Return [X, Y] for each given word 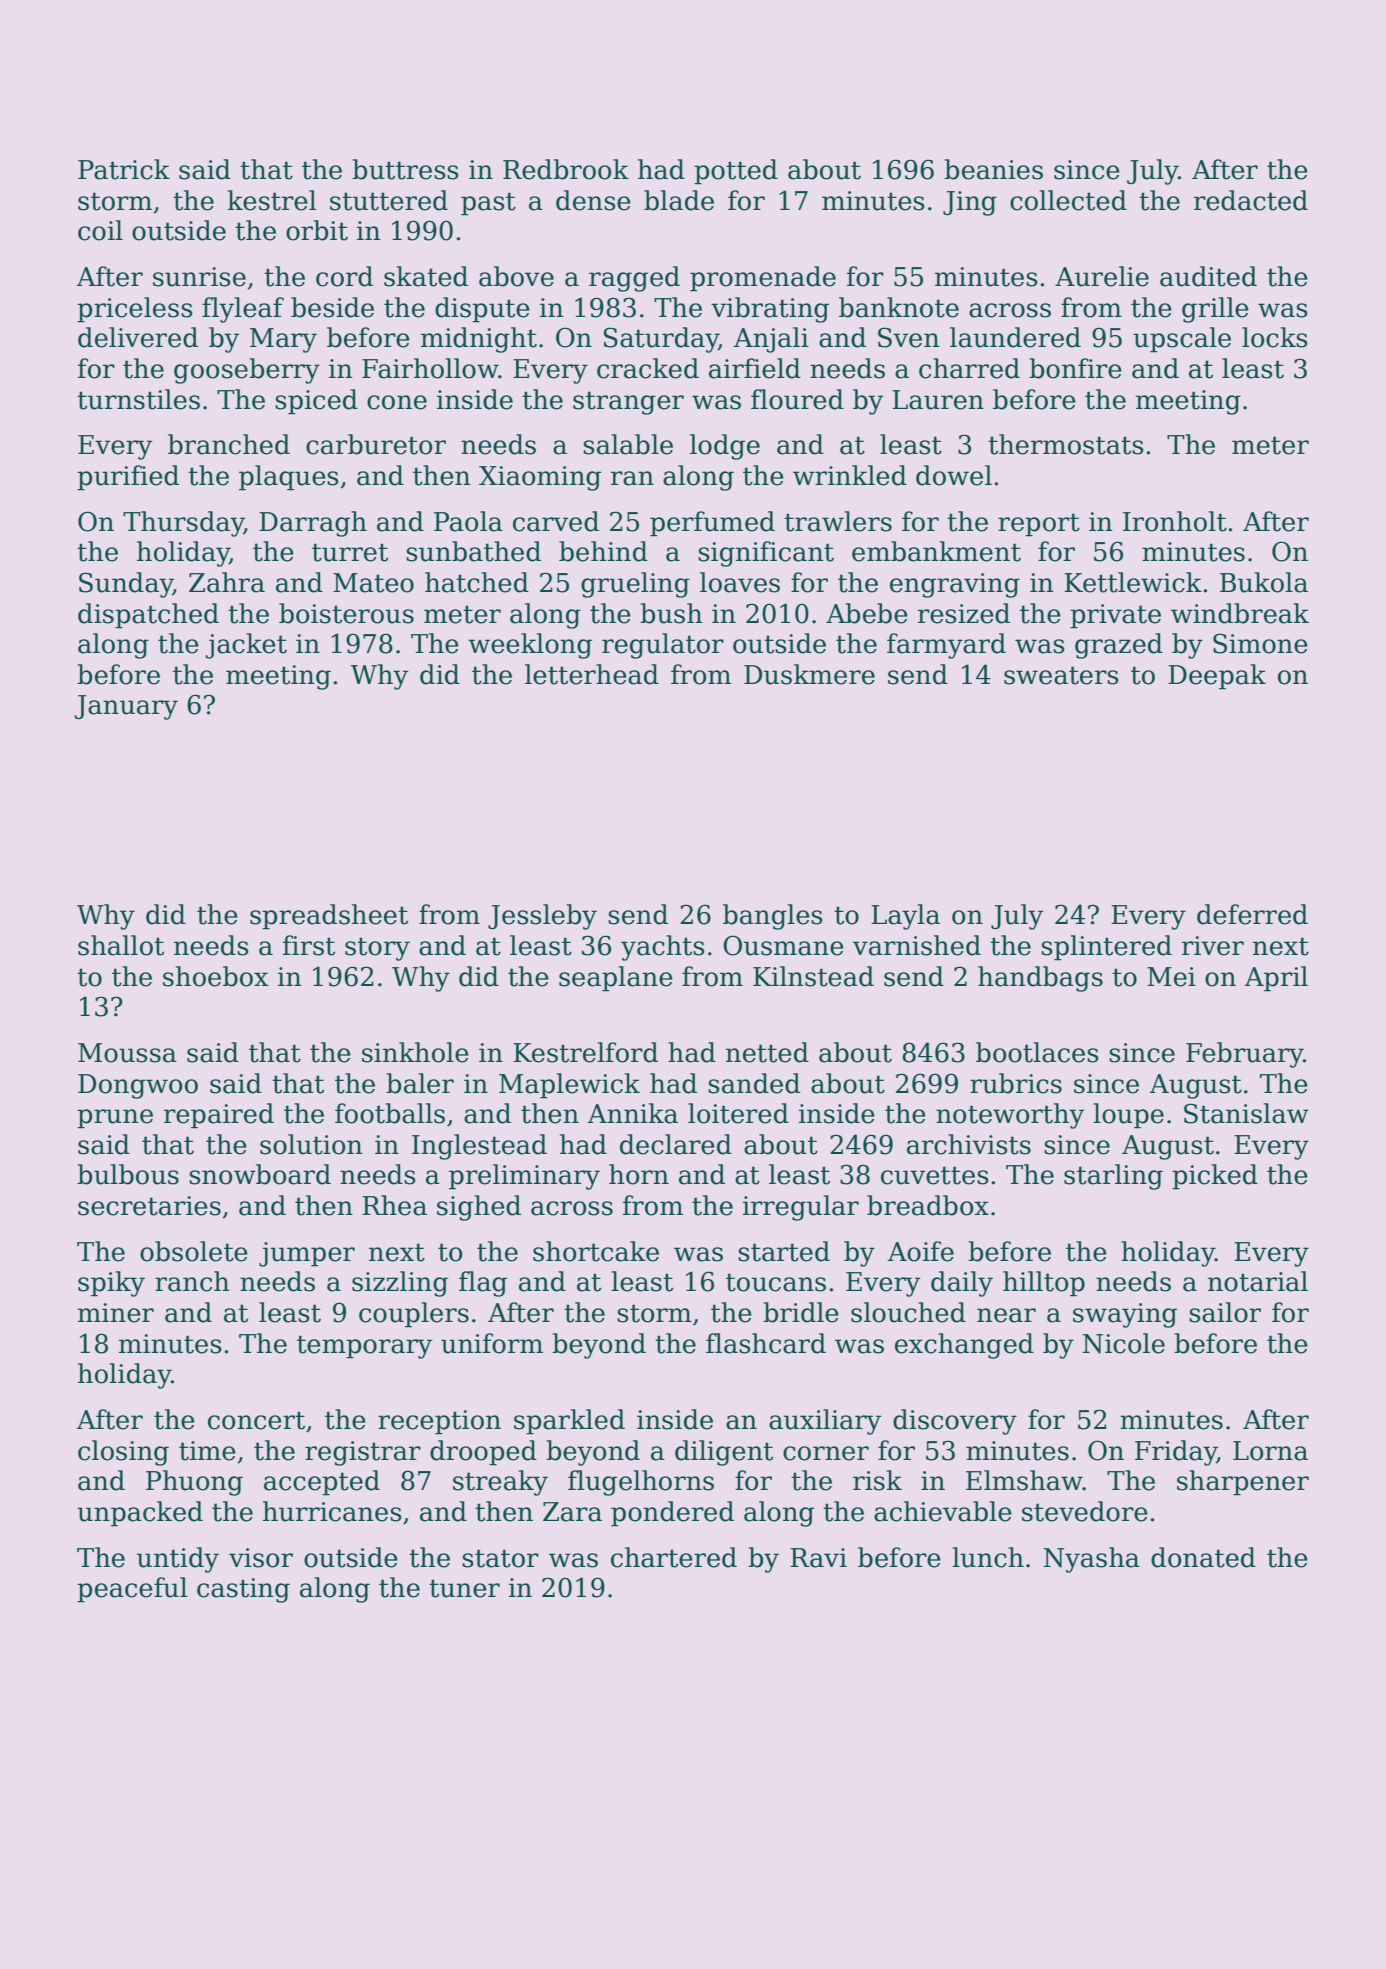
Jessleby [542, 917]
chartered [674, 1557]
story [377, 949]
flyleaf [243, 310]
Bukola [1264, 582]
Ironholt [1175, 521]
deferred [1252, 914]
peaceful [132, 1590]
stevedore [1085, 1511]
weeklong [530, 646]
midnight [479, 340]
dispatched [148, 616]
